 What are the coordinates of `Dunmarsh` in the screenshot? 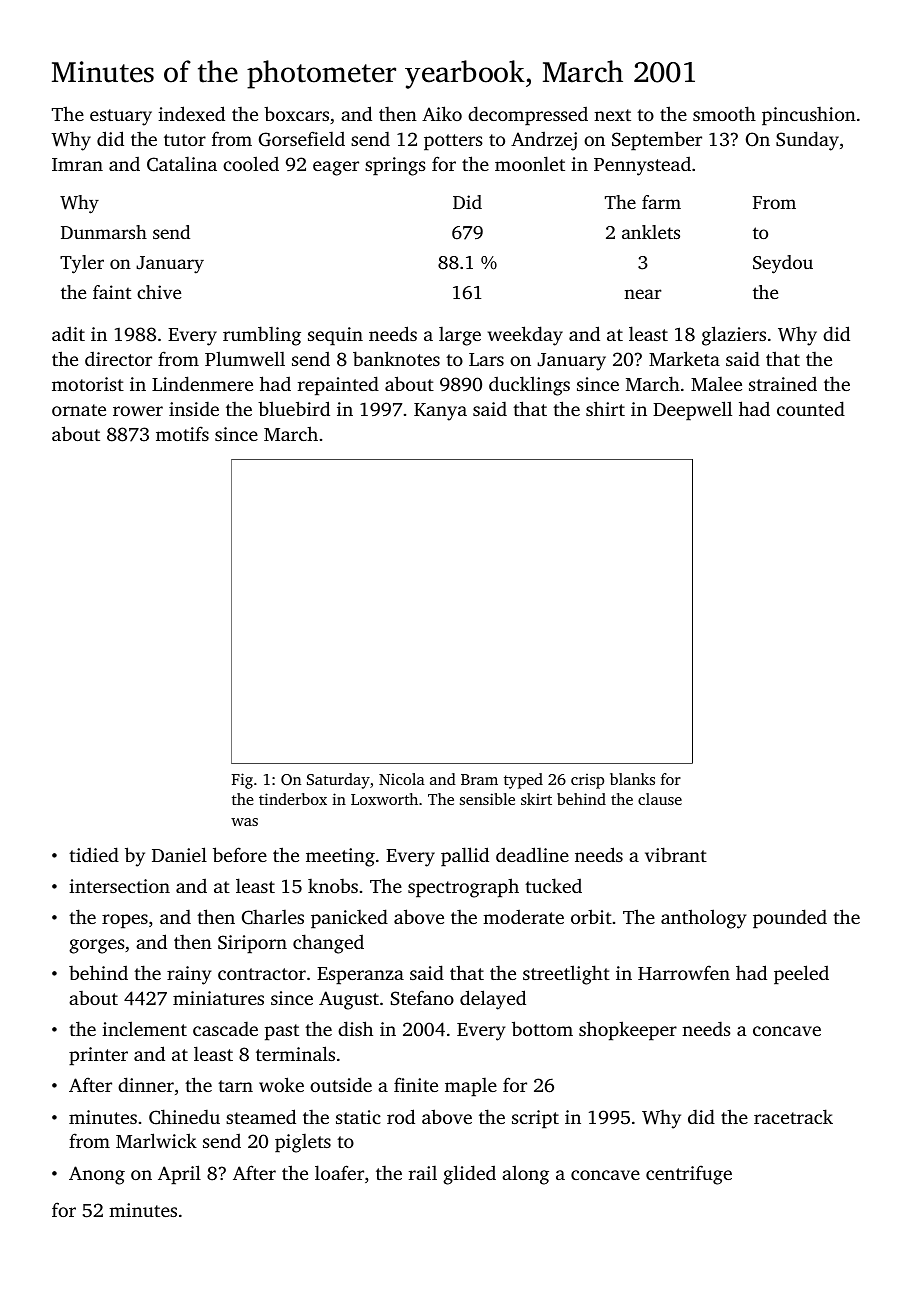 It's located at (104, 232).
